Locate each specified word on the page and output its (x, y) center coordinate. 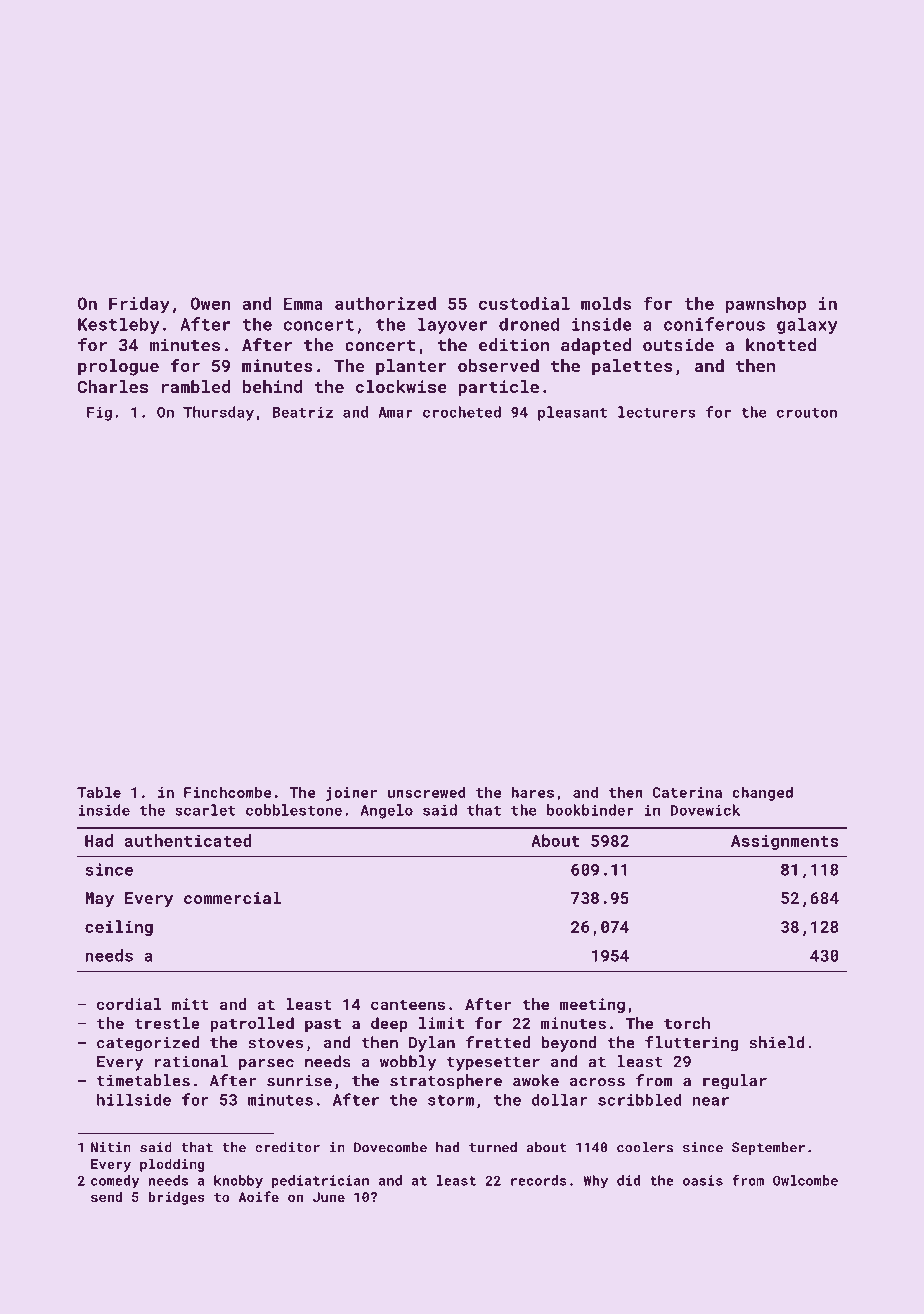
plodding (172, 1165)
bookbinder (590, 810)
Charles (113, 386)
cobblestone (294, 810)
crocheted (462, 412)
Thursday (218, 413)
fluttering (691, 1044)
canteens (408, 1004)
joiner (351, 794)
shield (777, 1042)
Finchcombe (227, 792)
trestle (167, 1023)
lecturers (657, 412)
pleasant (572, 413)
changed (762, 793)
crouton (807, 413)
